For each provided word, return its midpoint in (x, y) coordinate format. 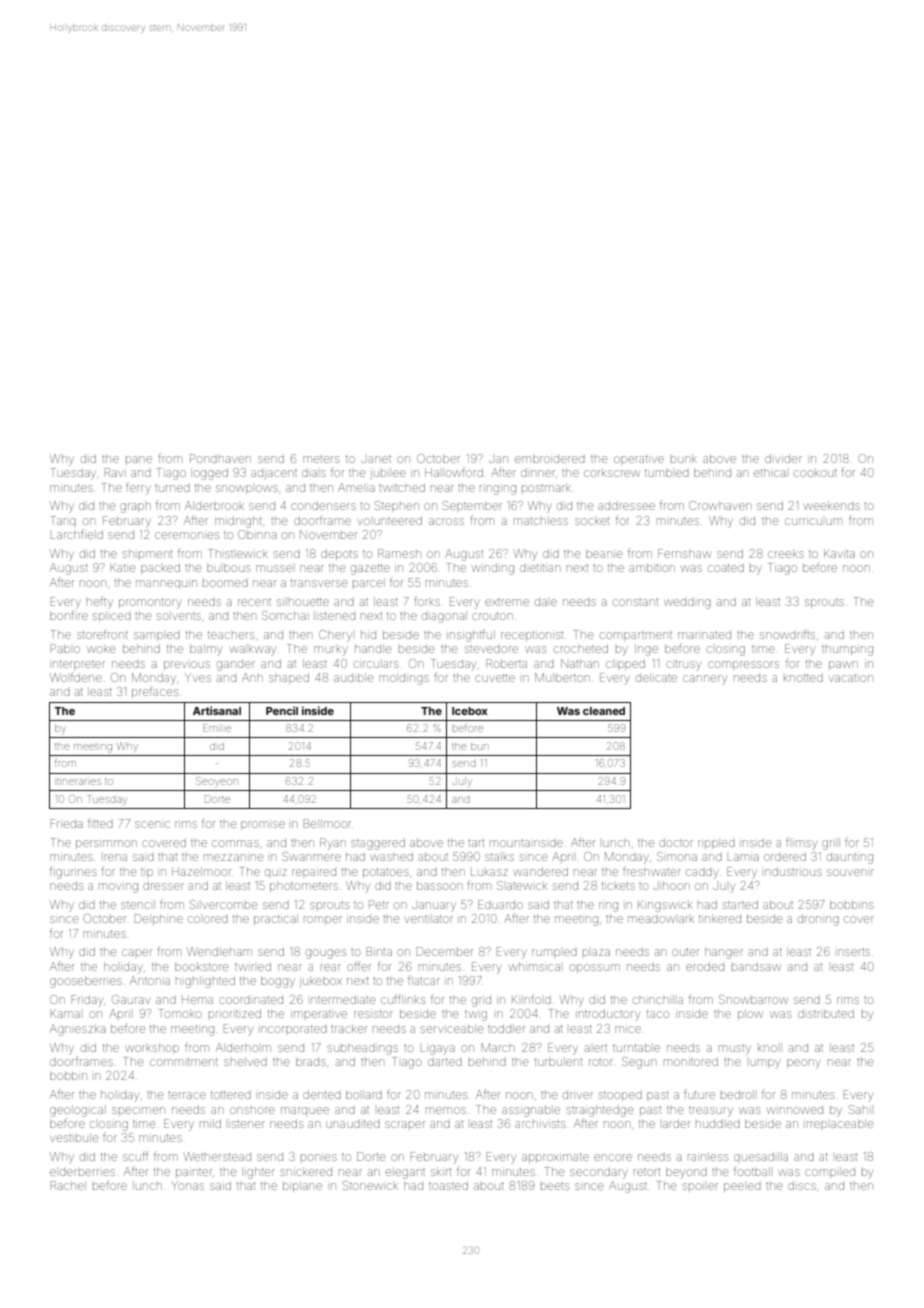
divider (783, 458)
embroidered (550, 458)
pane (139, 459)
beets (555, 1186)
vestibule (74, 1137)
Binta (379, 951)
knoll (770, 1047)
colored (208, 919)
